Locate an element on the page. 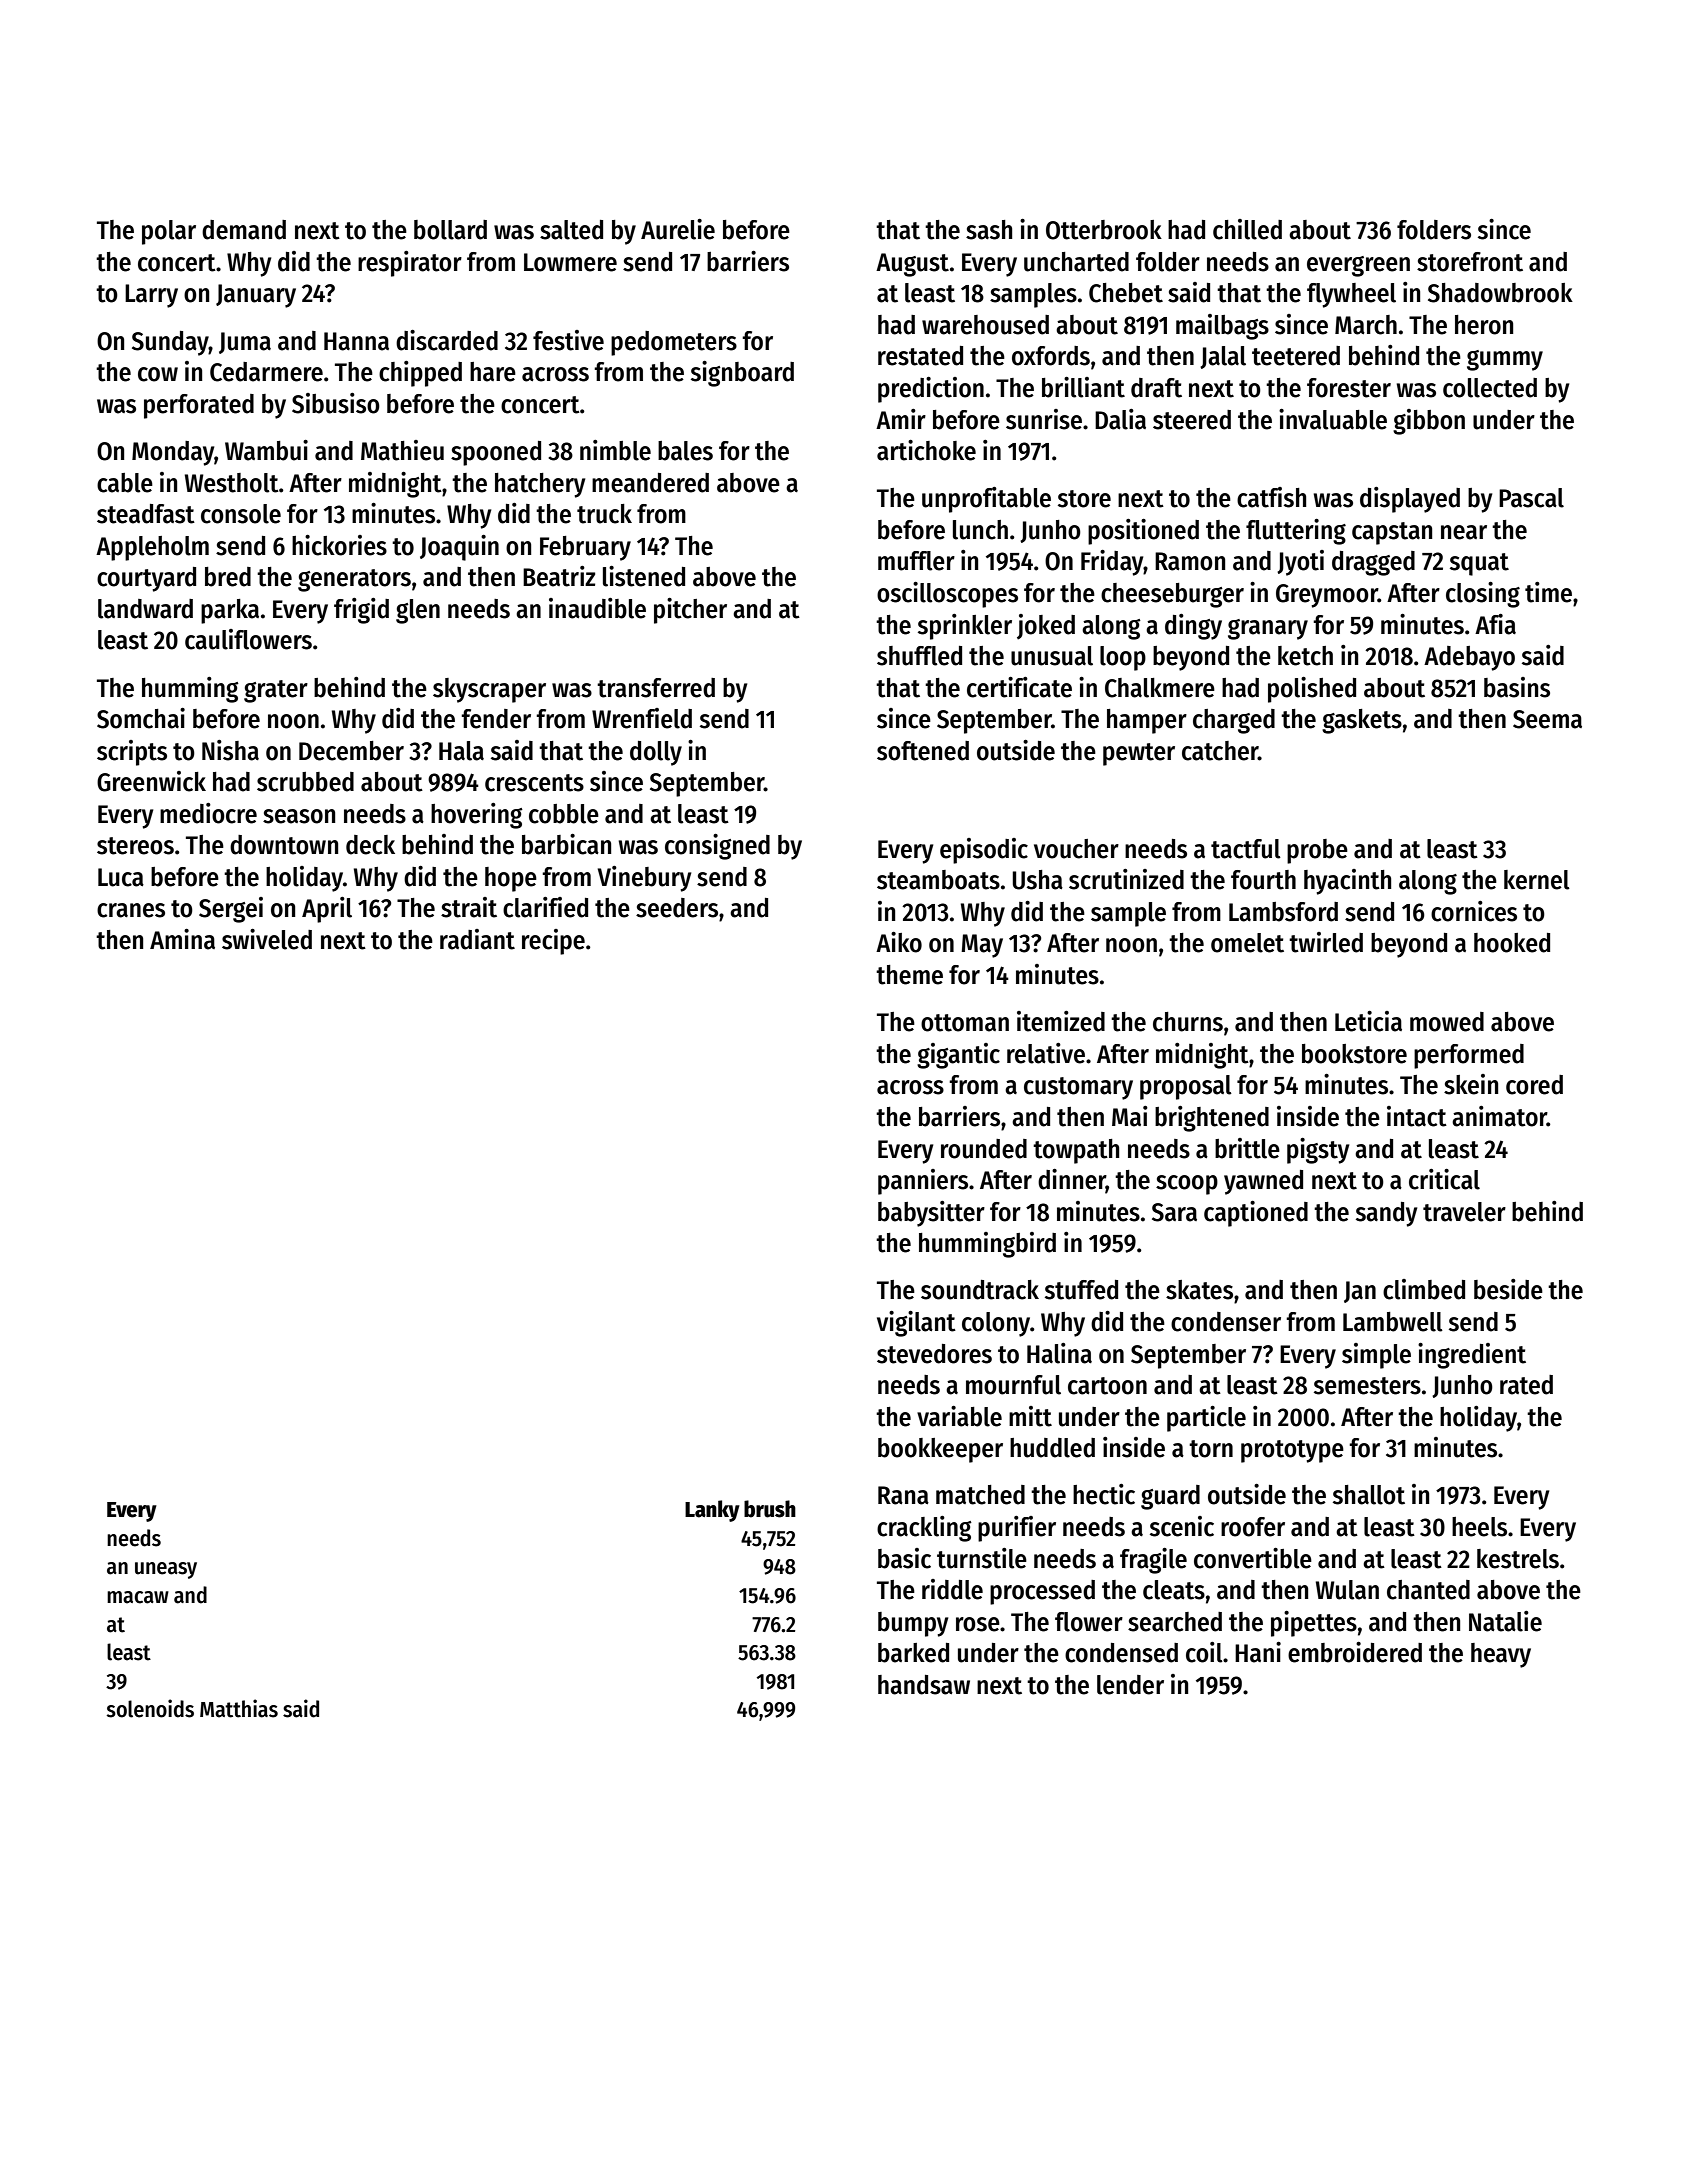 The image size is (1683, 2178). sandy is located at coordinates (1386, 1214).
